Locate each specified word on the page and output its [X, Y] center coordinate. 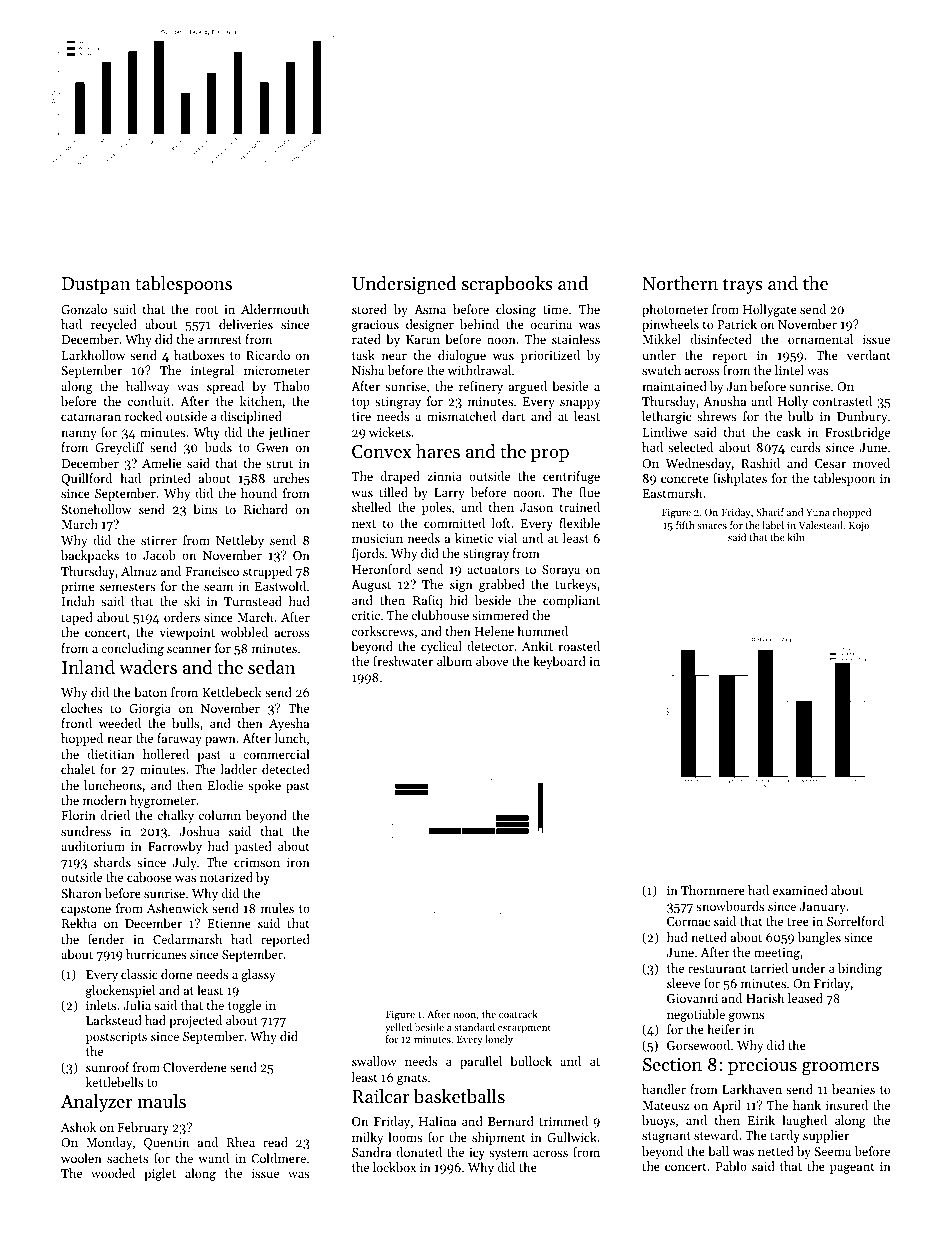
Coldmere [278, 1158]
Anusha [724, 401]
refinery [481, 387]
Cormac [688, 921]
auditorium [93, 846]
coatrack [518, 1014]
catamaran [91, 417]
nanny [78, 435]
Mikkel [662, 339]
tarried [769, 968]
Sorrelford [855, 921]
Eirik [761, 1120]
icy [477, 1154]
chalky [176, 816]
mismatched [461, 416]
